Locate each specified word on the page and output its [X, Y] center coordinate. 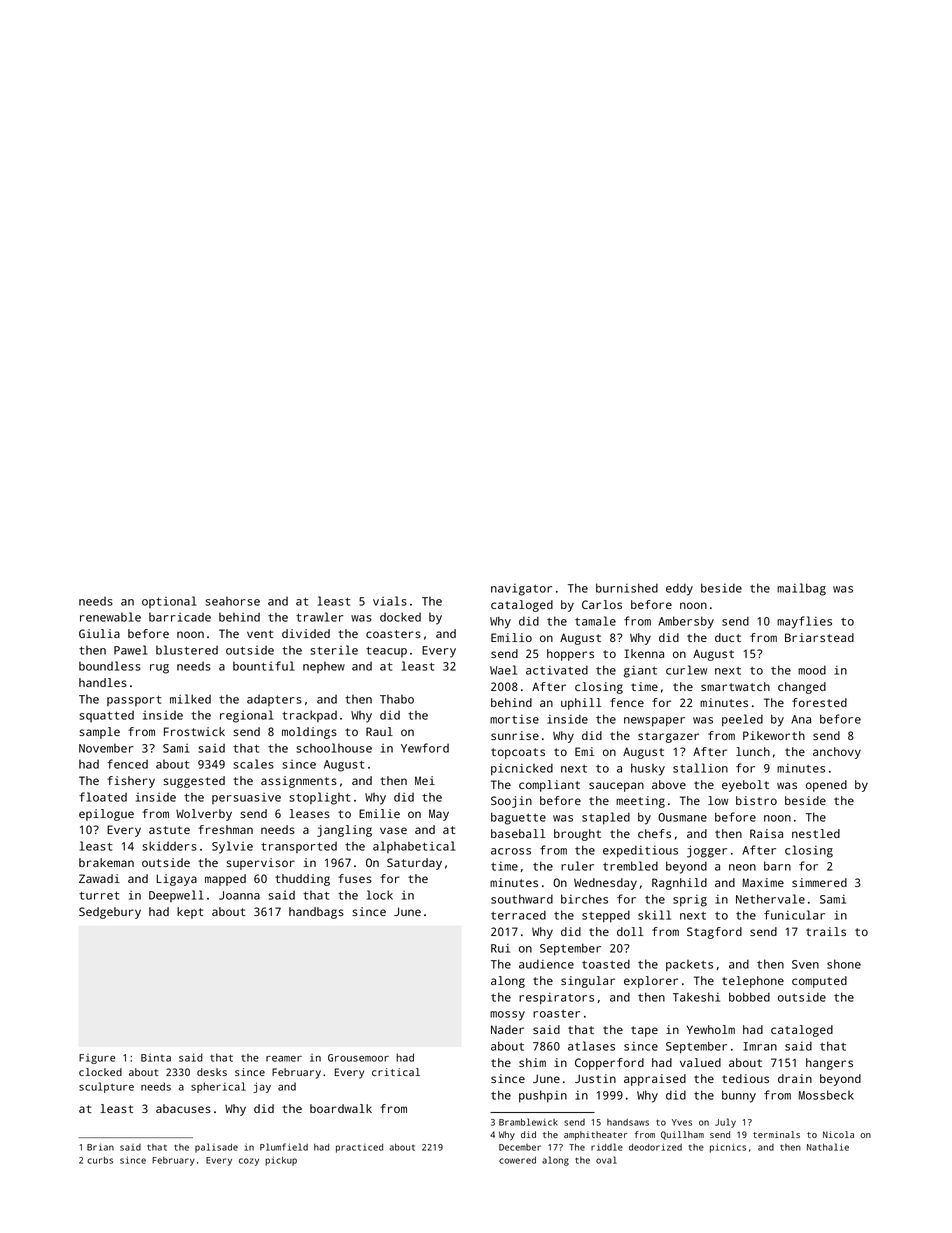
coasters [393, 634]
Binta [156, 1057]
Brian [100, 1147]
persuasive [246, 798]
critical [396, 1072]
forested [819, 702]
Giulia [99, 633]
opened [826, 786]
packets [689, 966]
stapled [606, 818]
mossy [507, 1016]
